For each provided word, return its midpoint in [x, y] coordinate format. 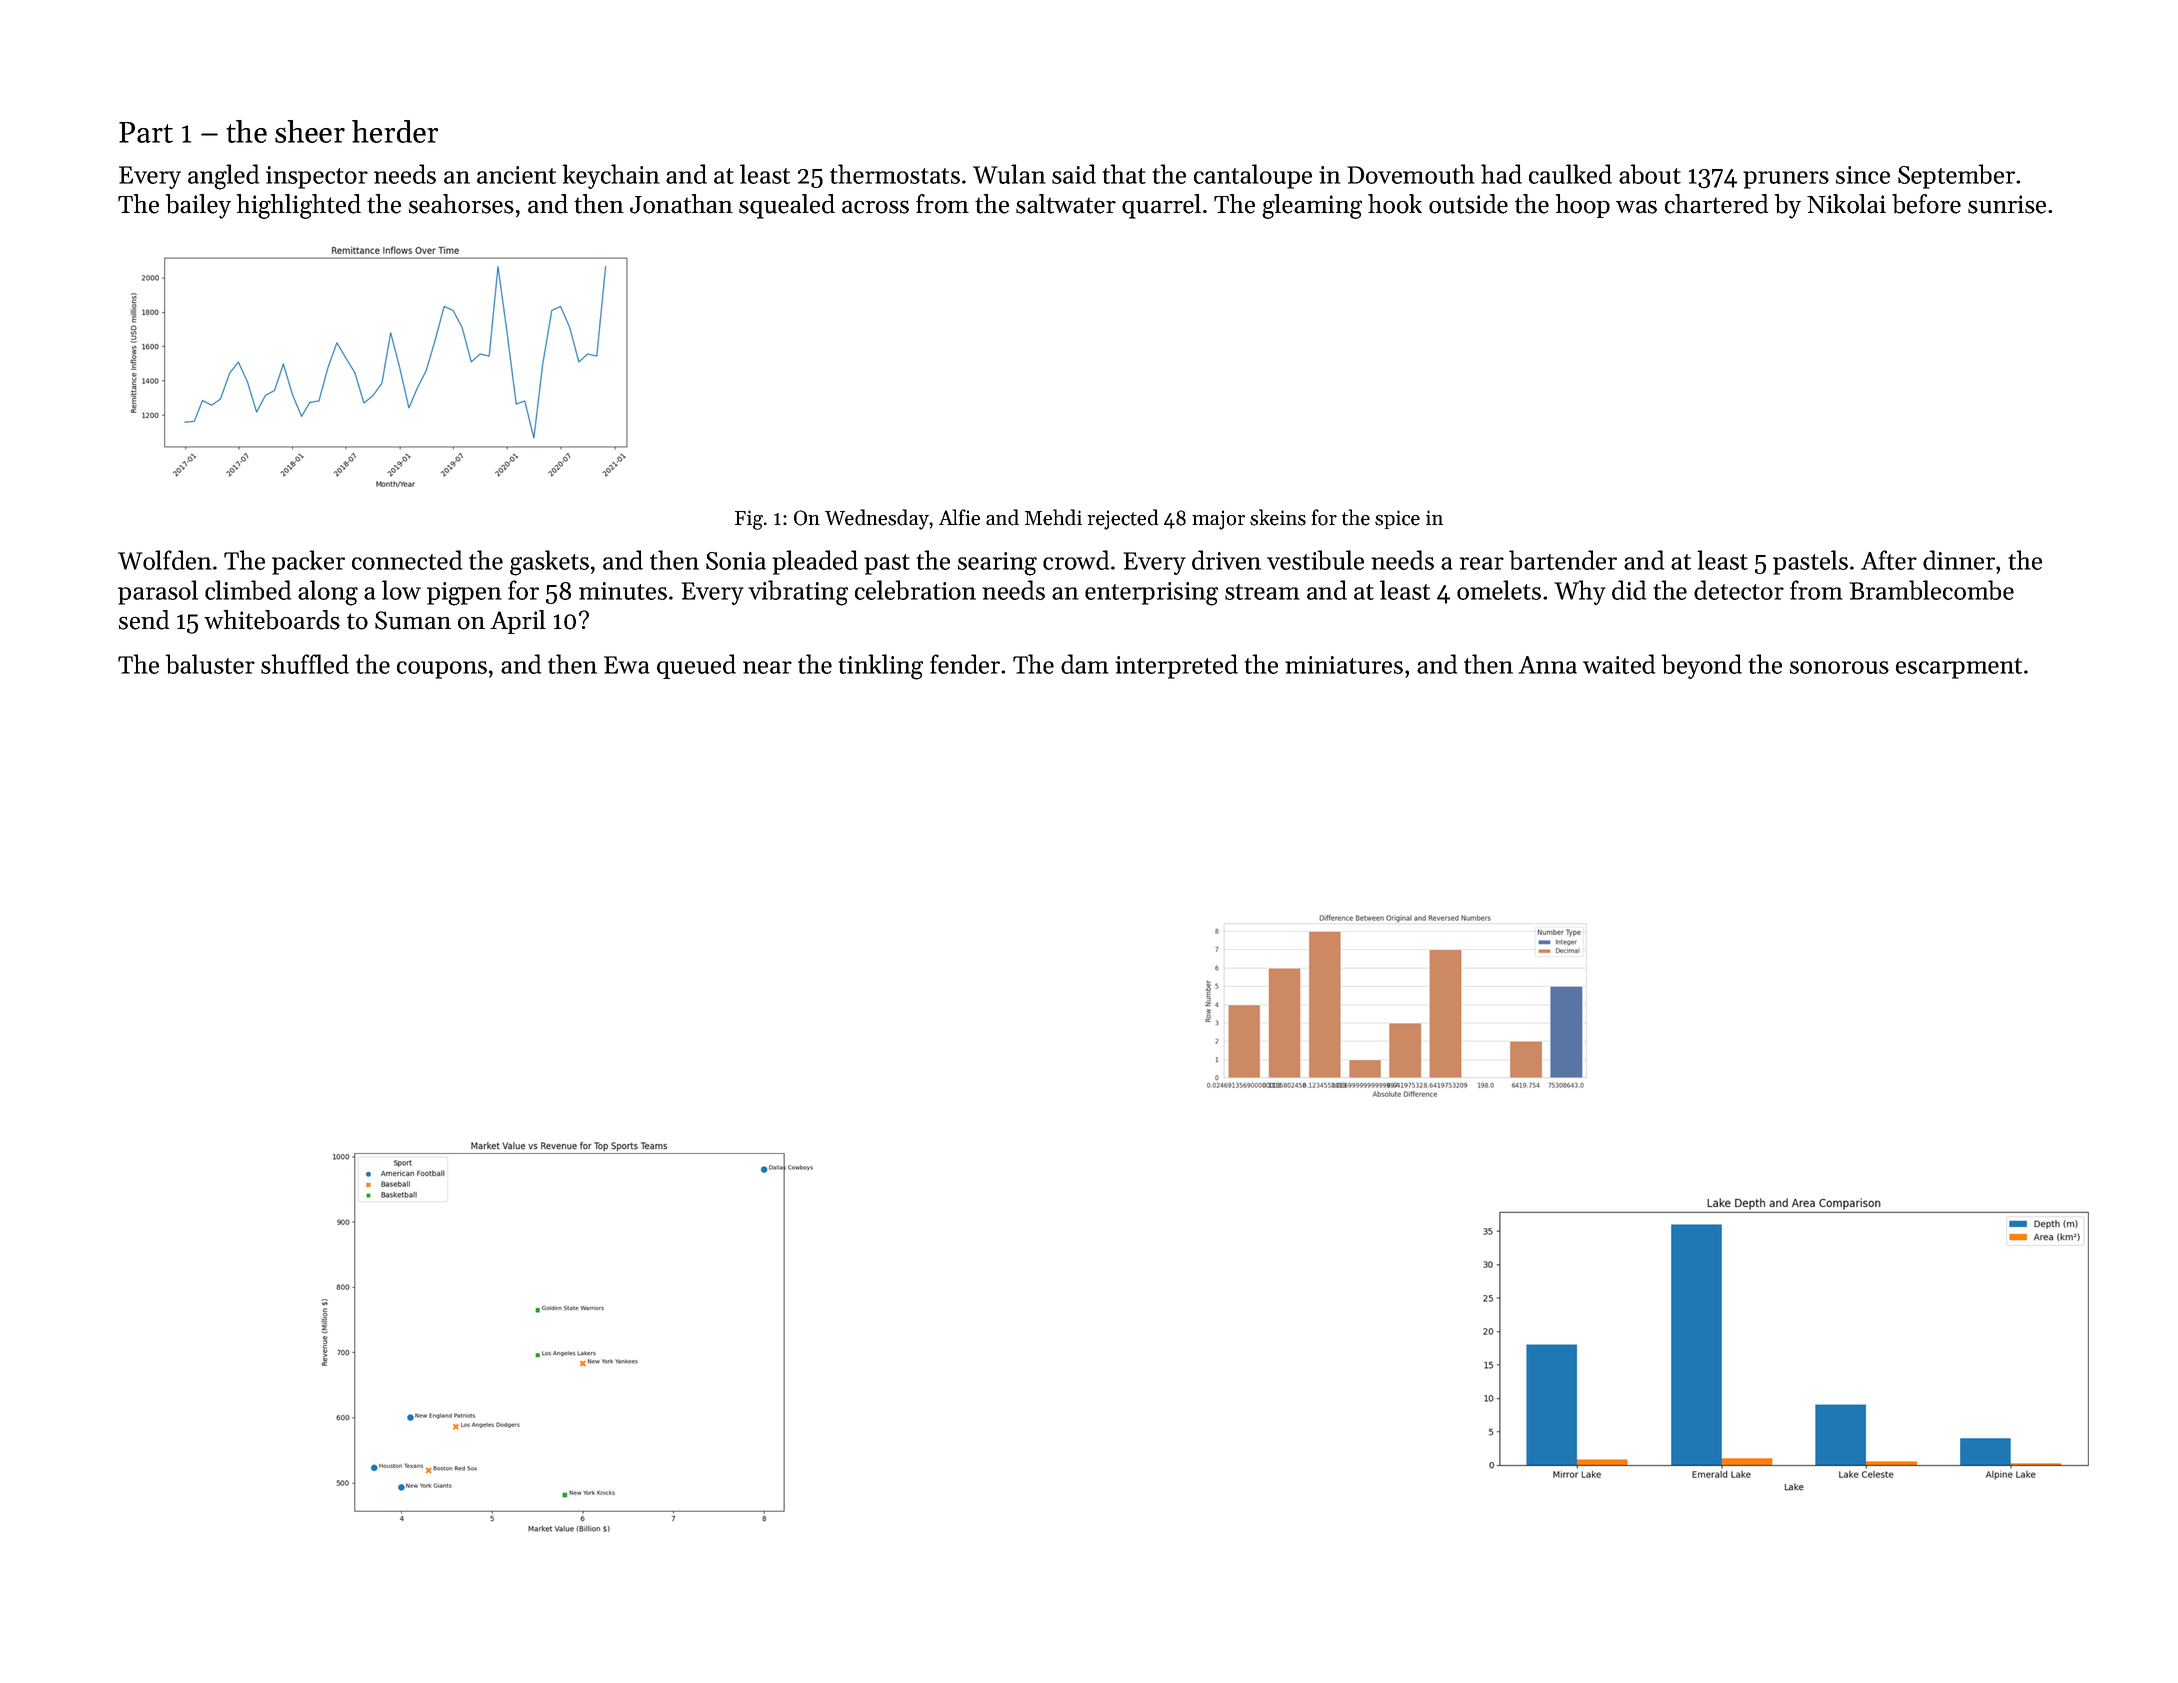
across [875, 207]
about [1650, 174]
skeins [1278, 517]
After [1889, 560]
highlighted [299, 206]
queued [696, 666]
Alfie [959, 517]
